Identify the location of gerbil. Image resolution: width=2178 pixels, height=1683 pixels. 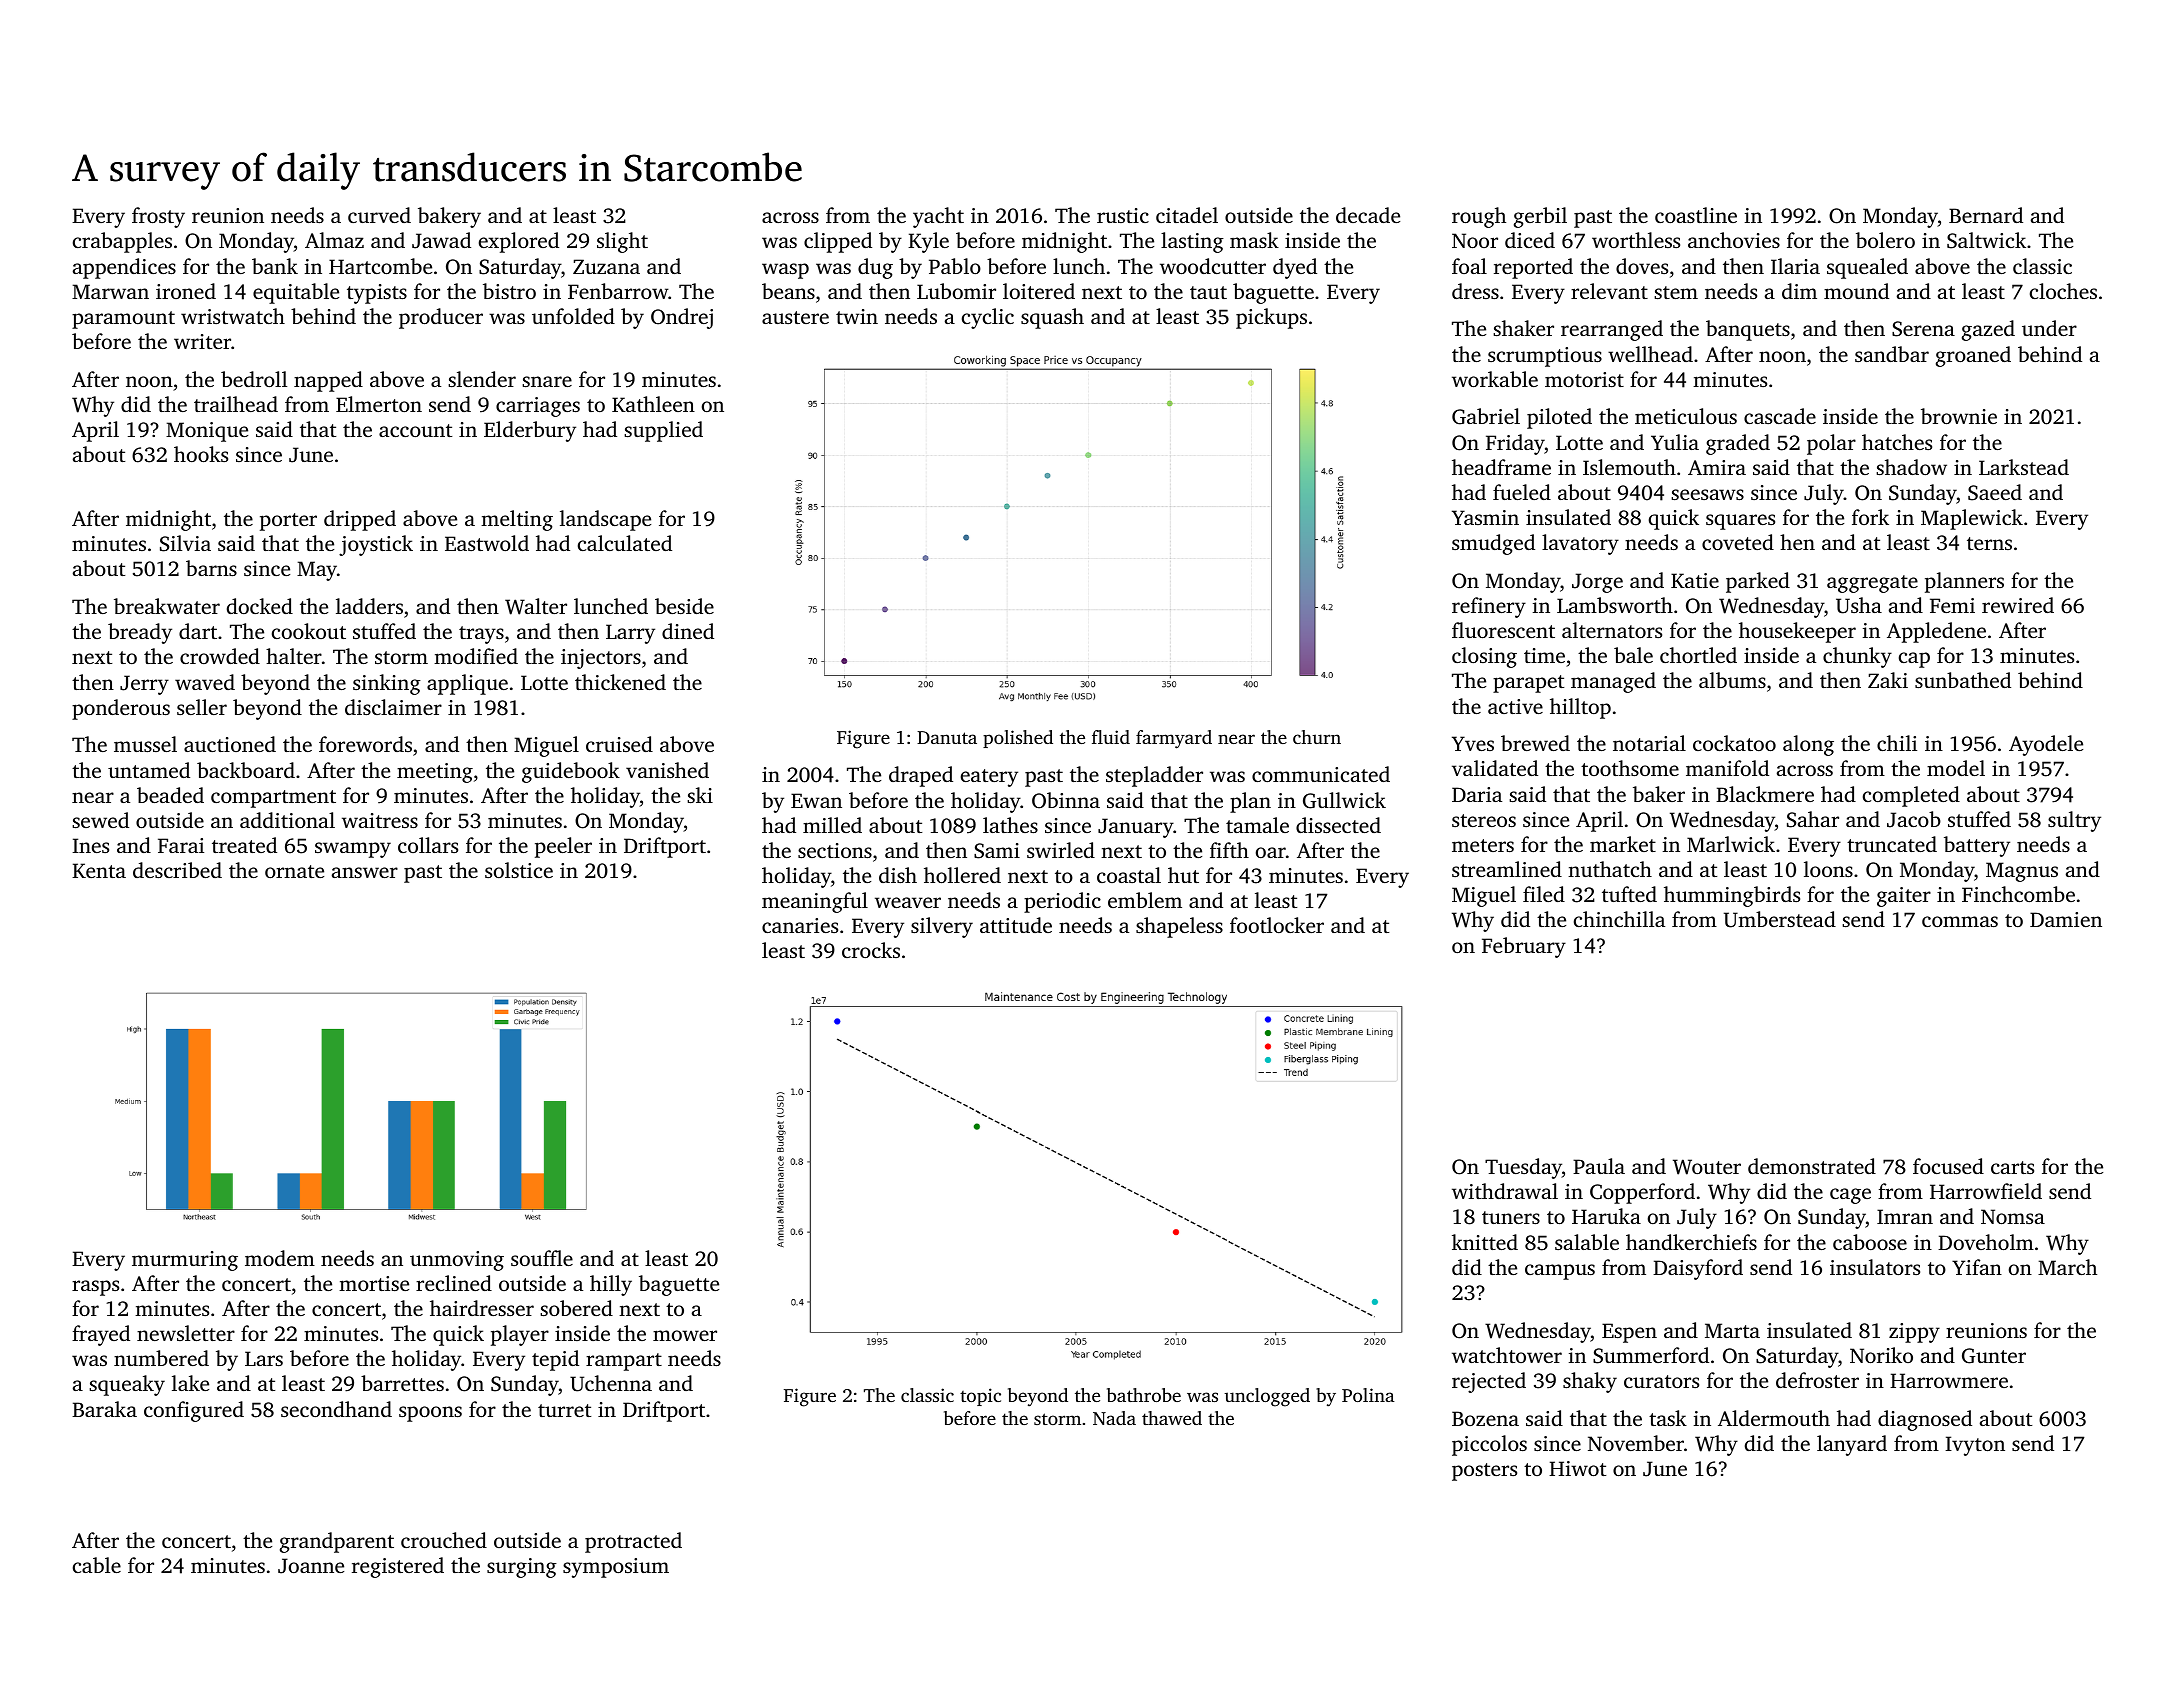
(1540, 217).
